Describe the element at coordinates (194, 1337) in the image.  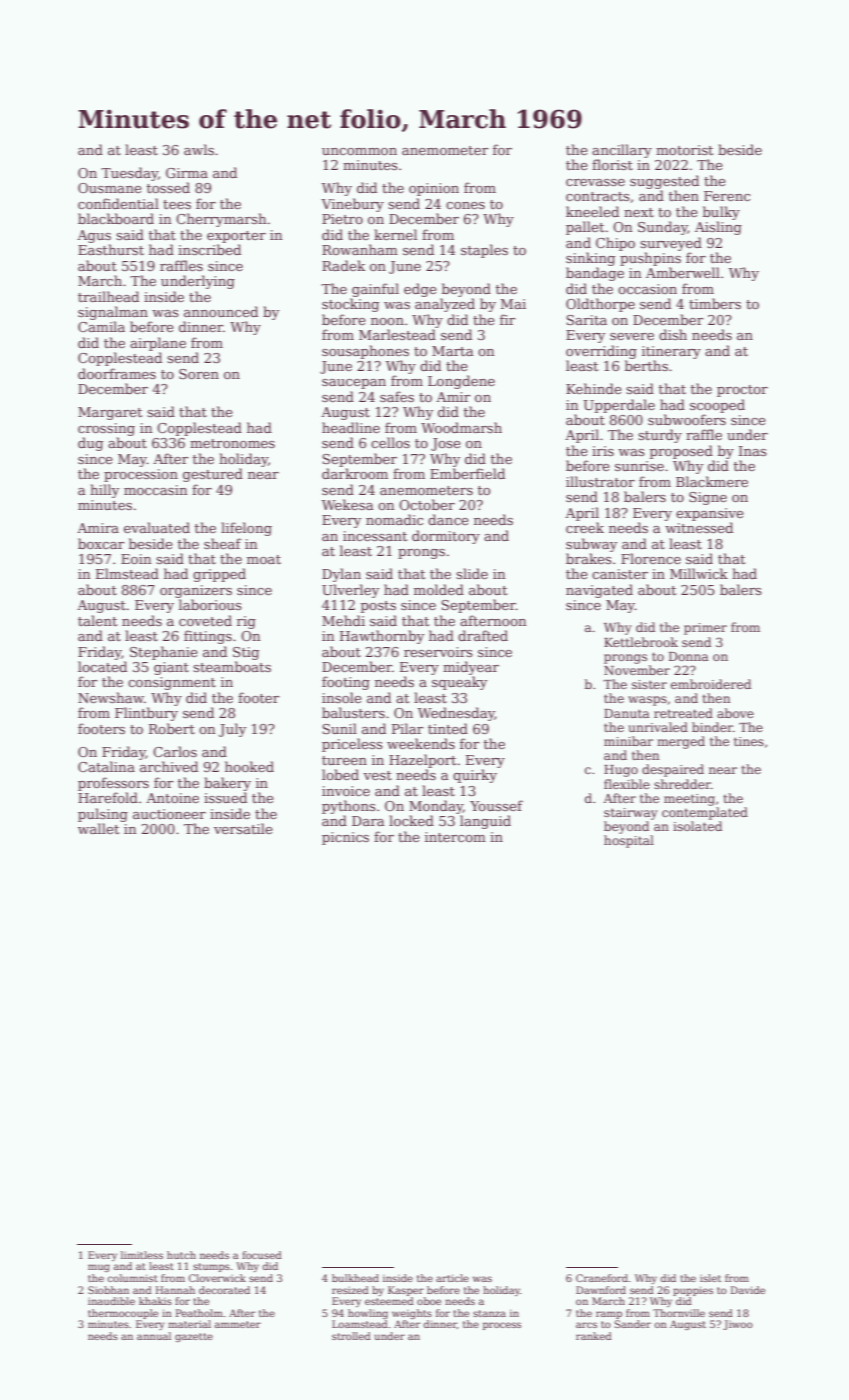
I see `gazette` at that location.
